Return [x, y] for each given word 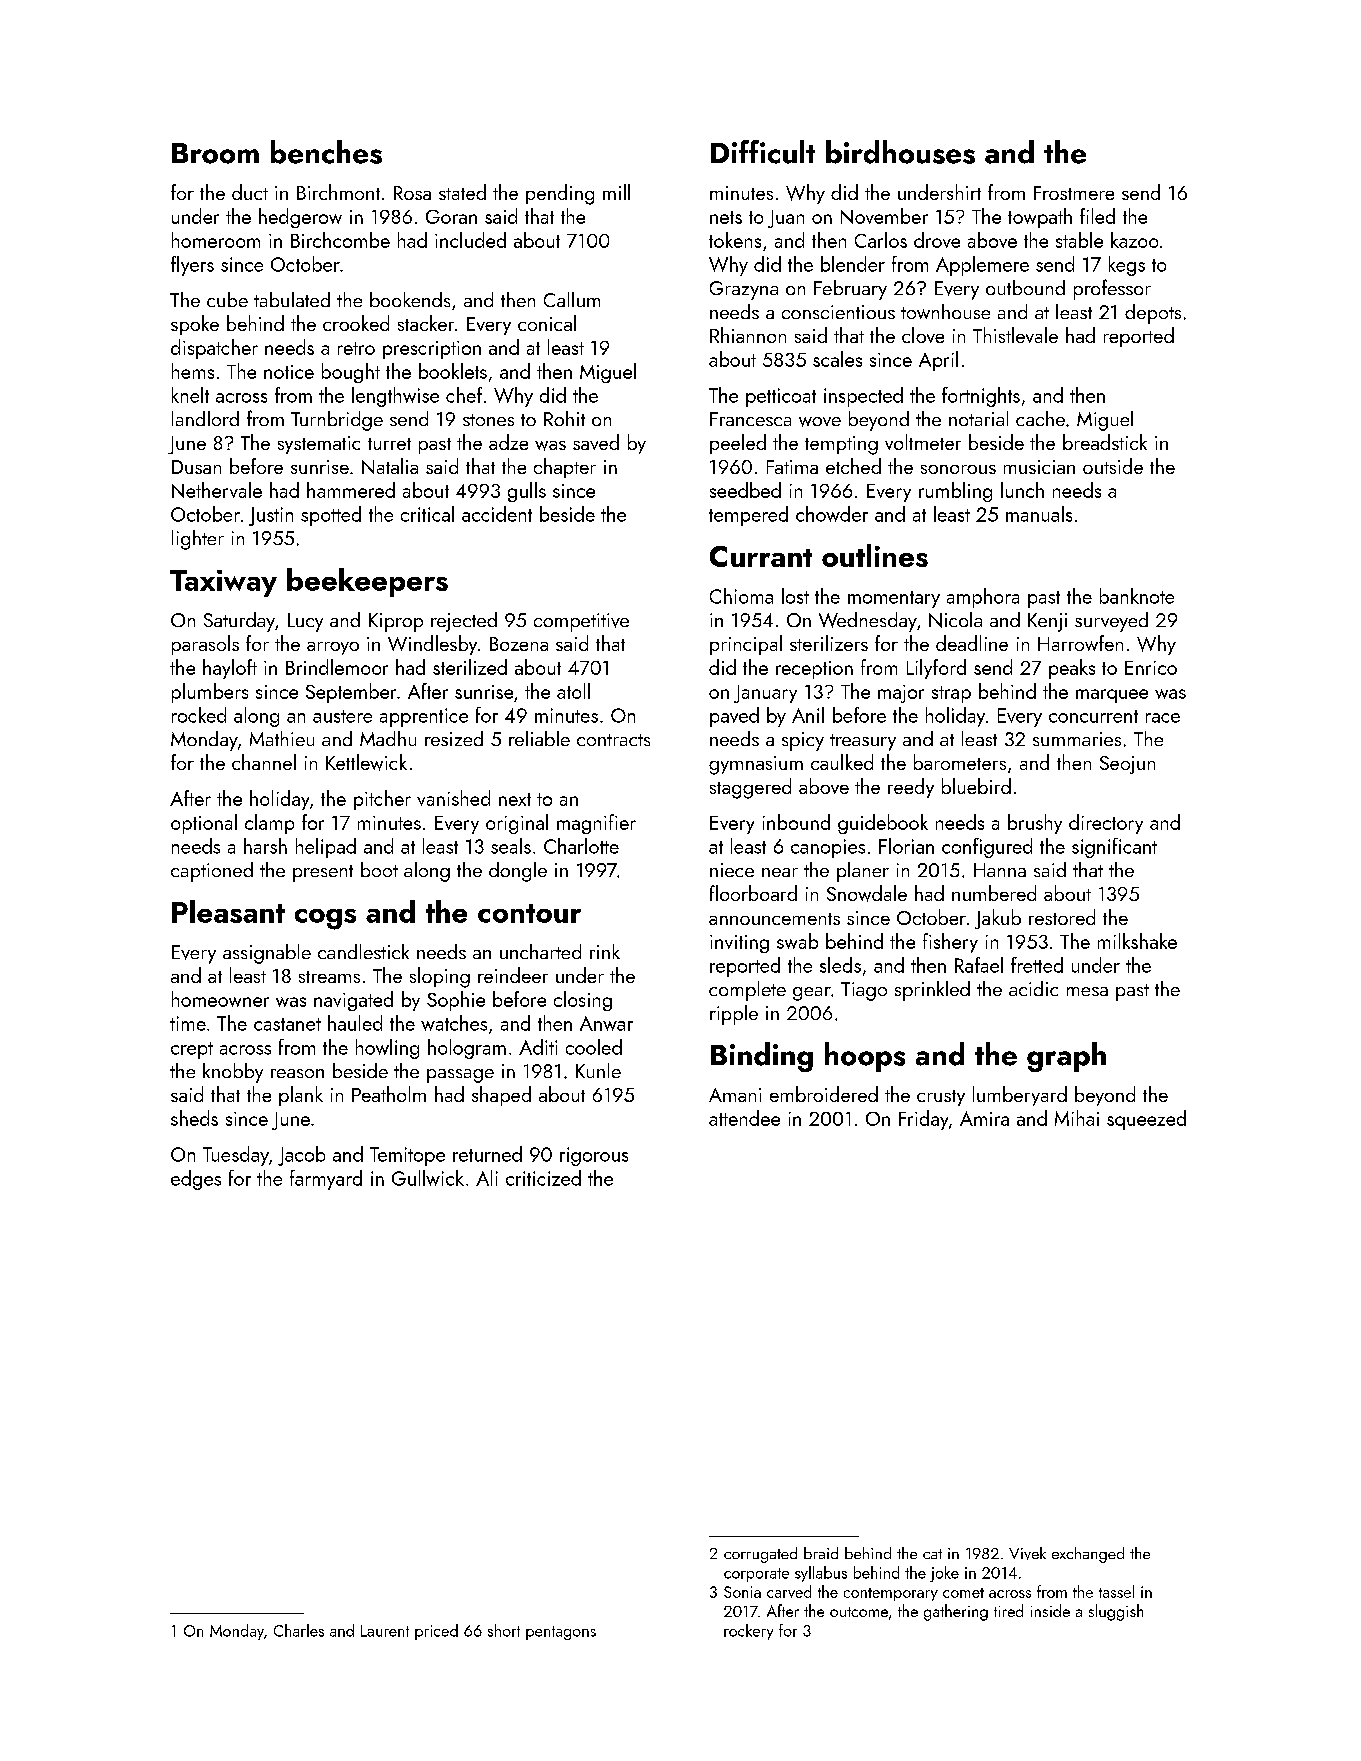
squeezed [1146, 1120]
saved [596, 442]
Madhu [388, 738]
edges [196, 1180]
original [517, 824]
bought [351, 373]
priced [436, 1632]
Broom [215, 153]
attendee [744, 1118]
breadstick [1105, 442]
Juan [786, 219]
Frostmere [1074, 193]
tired [1008, 1610]
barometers [960, 762]
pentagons [561, 1633]
